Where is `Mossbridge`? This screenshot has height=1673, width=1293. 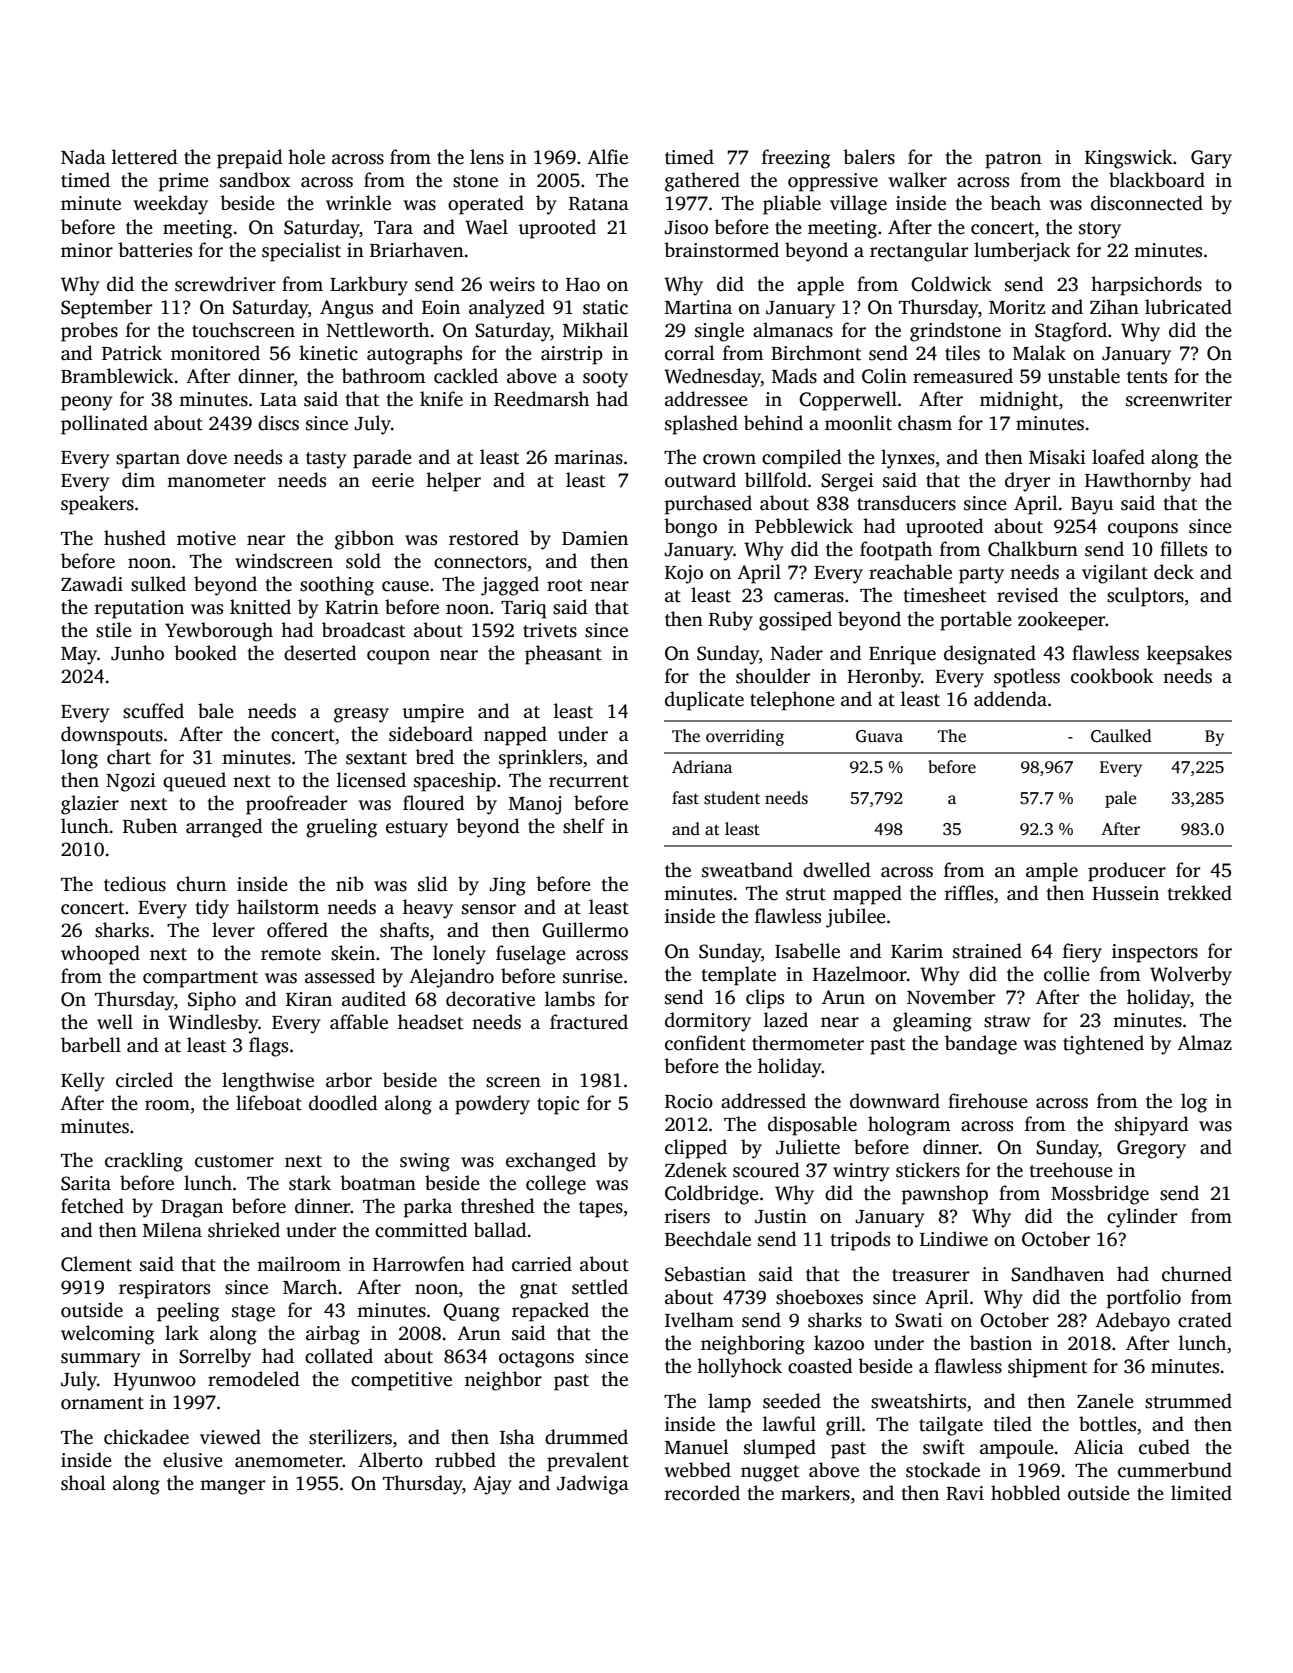 Mossbridge is located at coordinates (1100, 1195).
